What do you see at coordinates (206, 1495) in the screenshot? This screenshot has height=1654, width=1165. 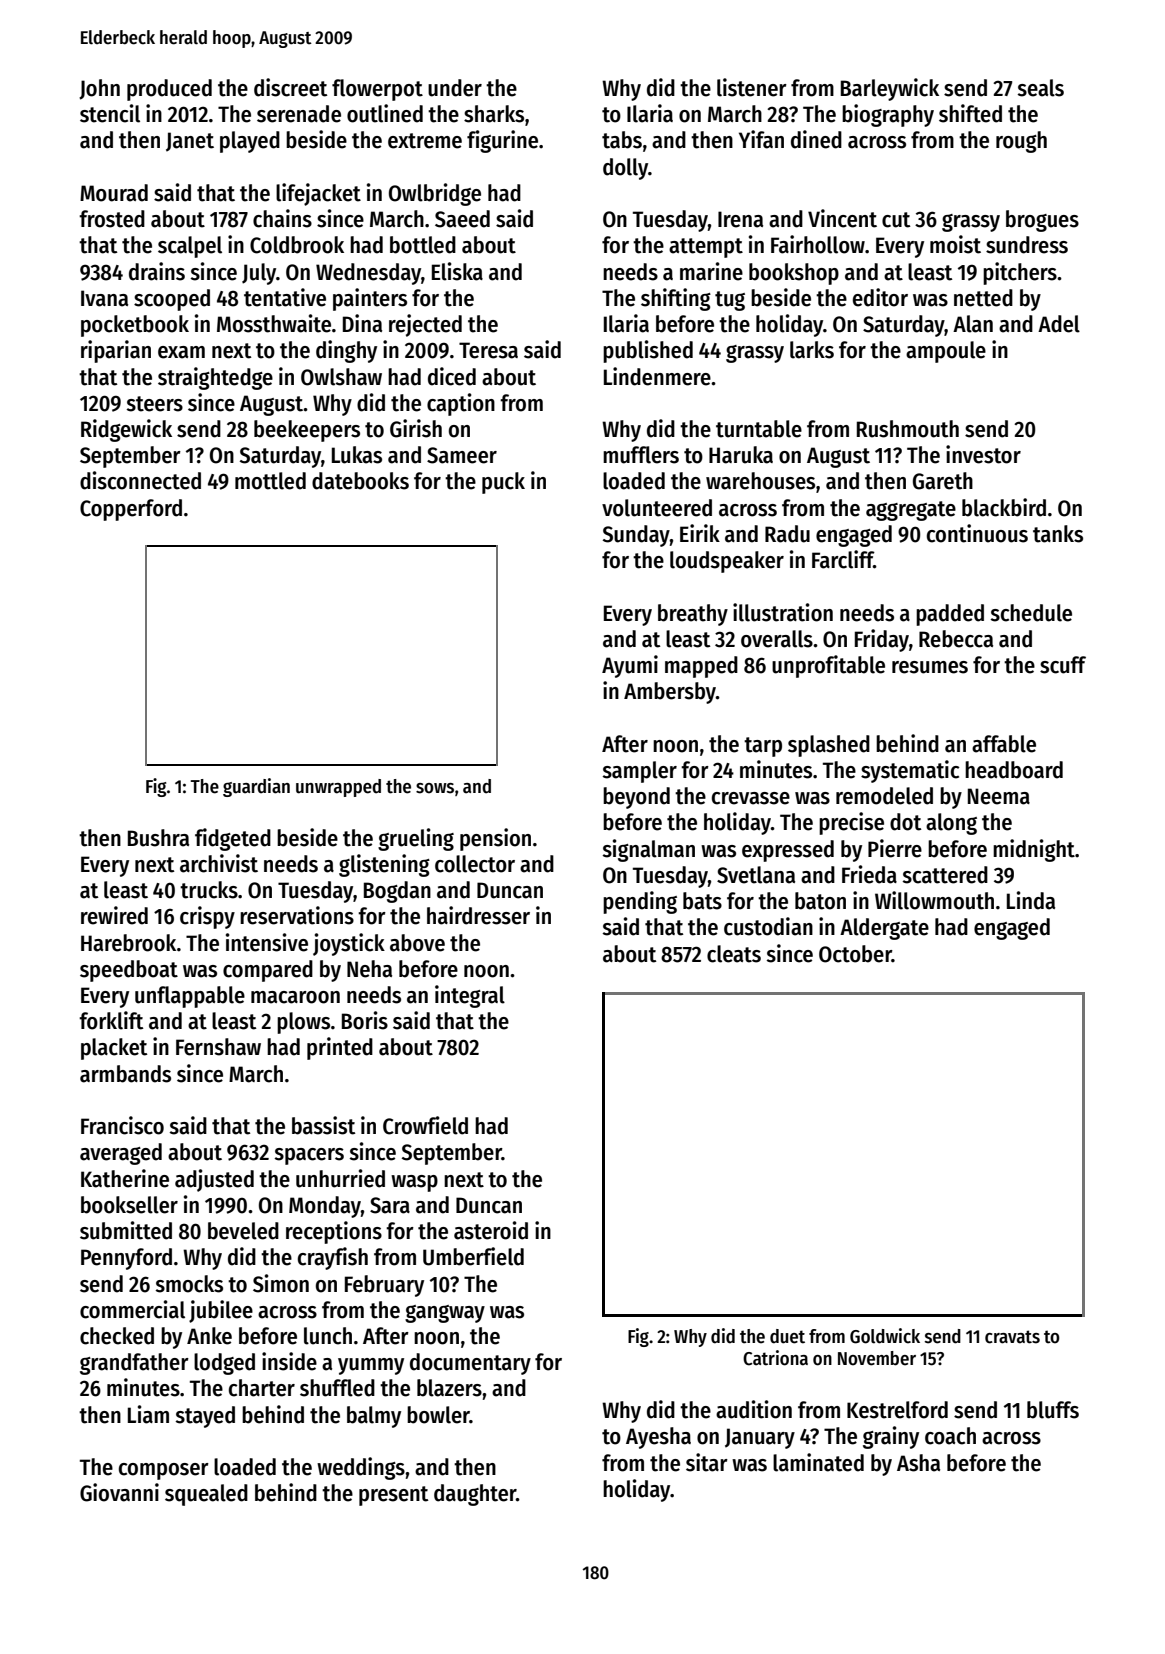 I see `squealed` at bounding box center [206, 1495].
